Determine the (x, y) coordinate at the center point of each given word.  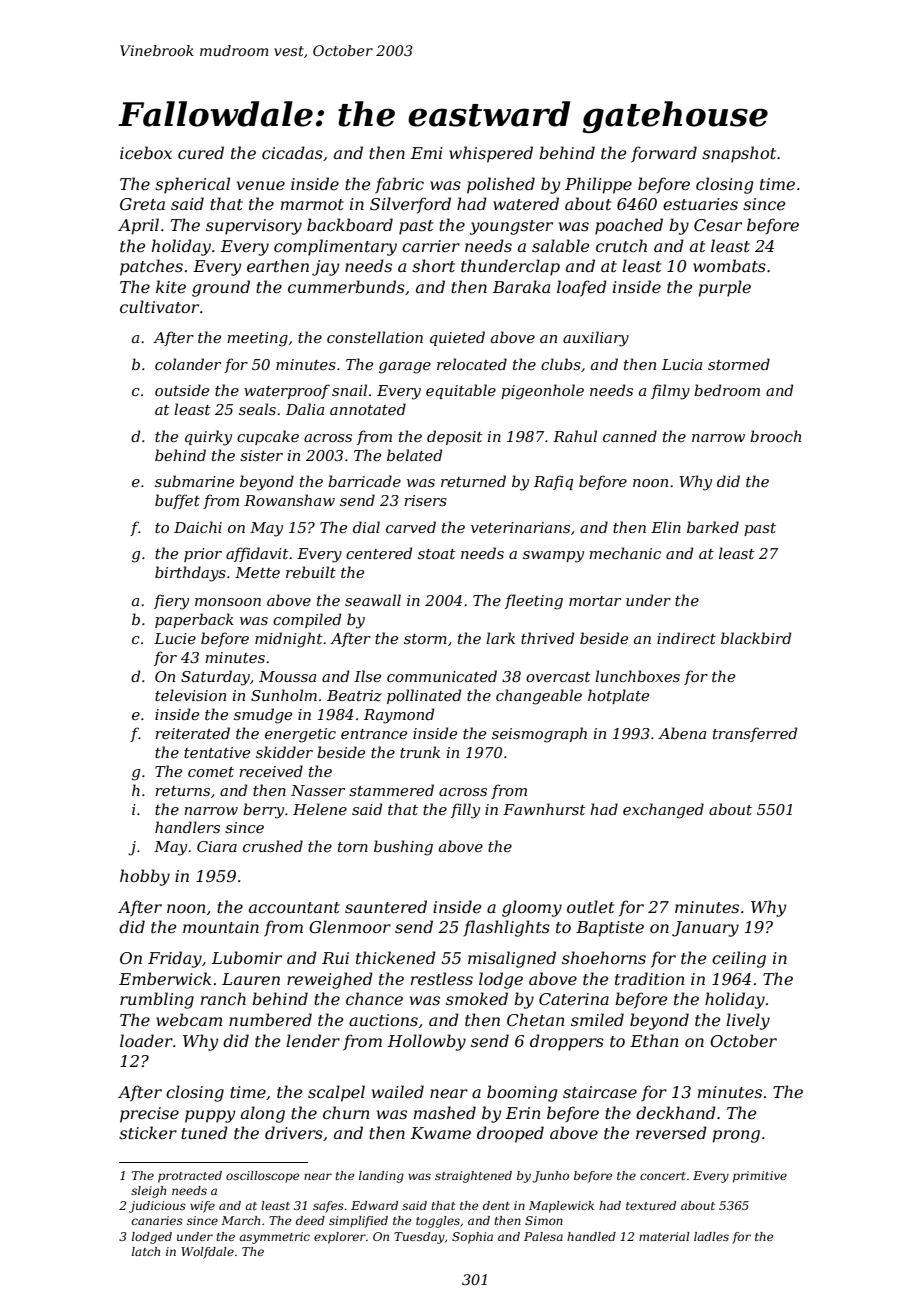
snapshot (739, 154)
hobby (145, 877)
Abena (682, 733)
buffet (177, 501)
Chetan (536, 1019)
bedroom (727, 390)
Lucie (175, 638)
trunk (420, 752)
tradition (650, 978)
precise (149, 1115)
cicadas (292, 152)
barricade (364, 481)
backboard (350, 224)
